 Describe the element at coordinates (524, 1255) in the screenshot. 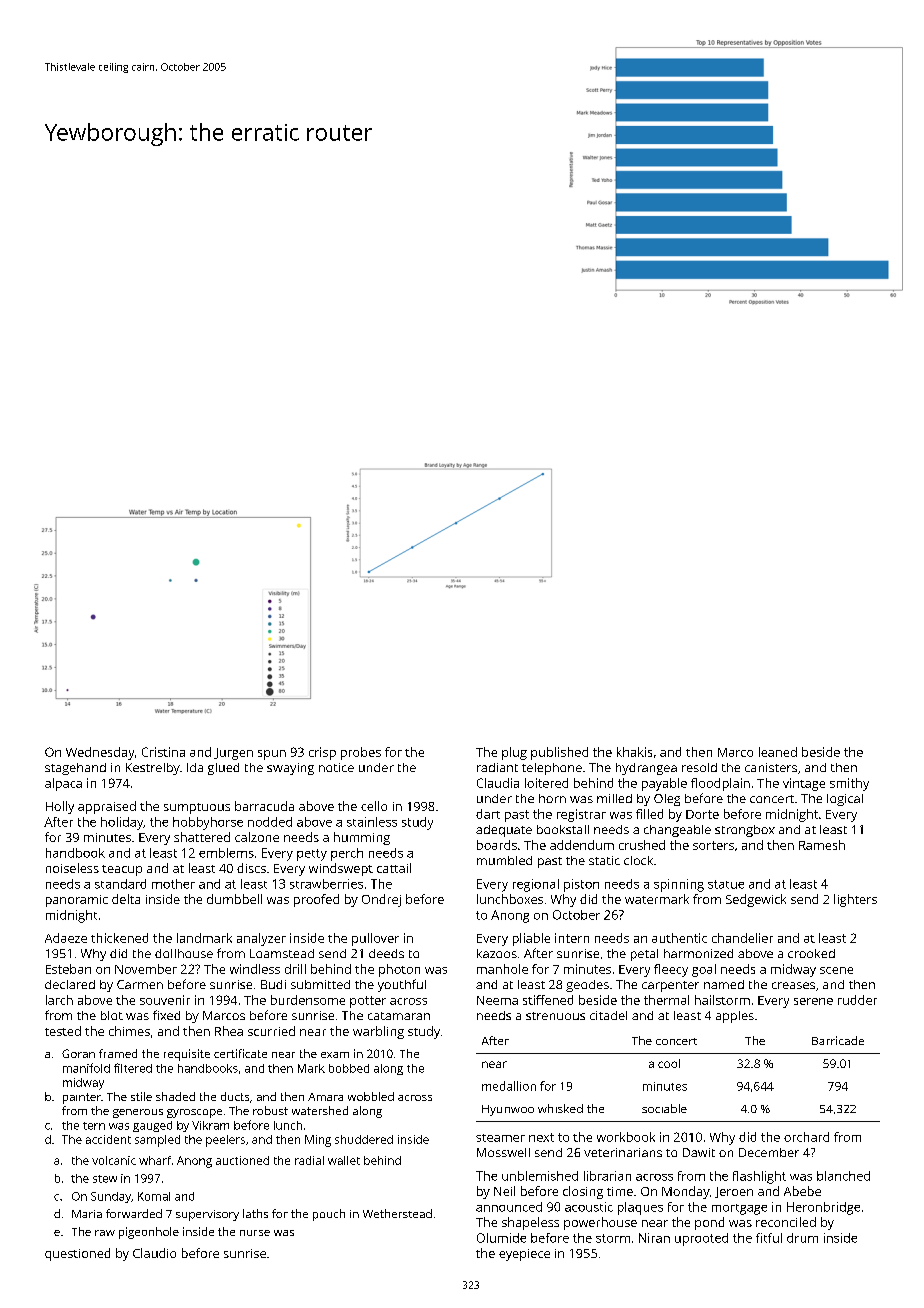

I see `eyepiece` at that location.
